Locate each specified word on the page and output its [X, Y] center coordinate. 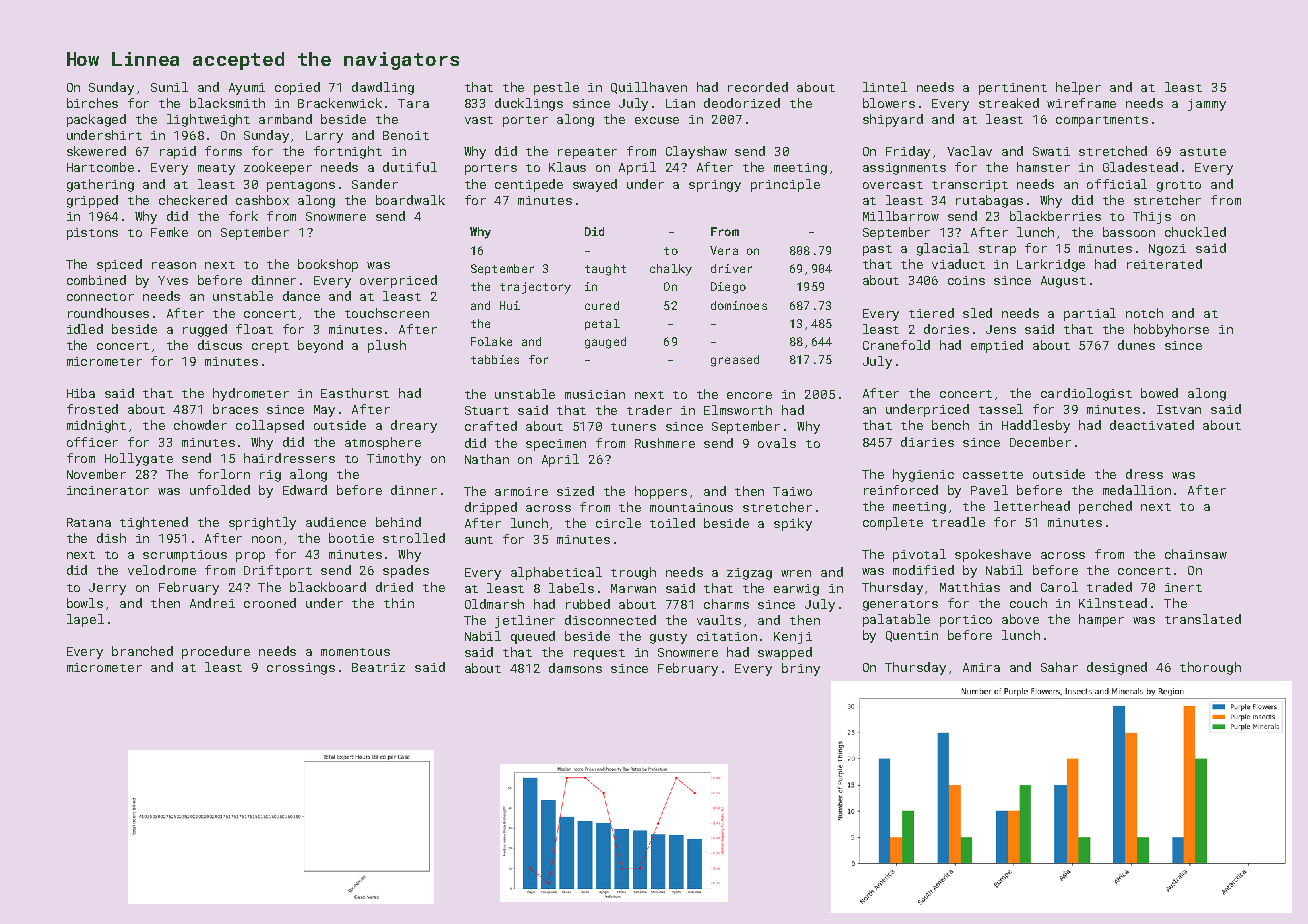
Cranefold [896, 345]
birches [92, 103]
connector [100, 297]
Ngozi [1167, 250]
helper [1078, 88]
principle [785, 185]
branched [142, 651]
